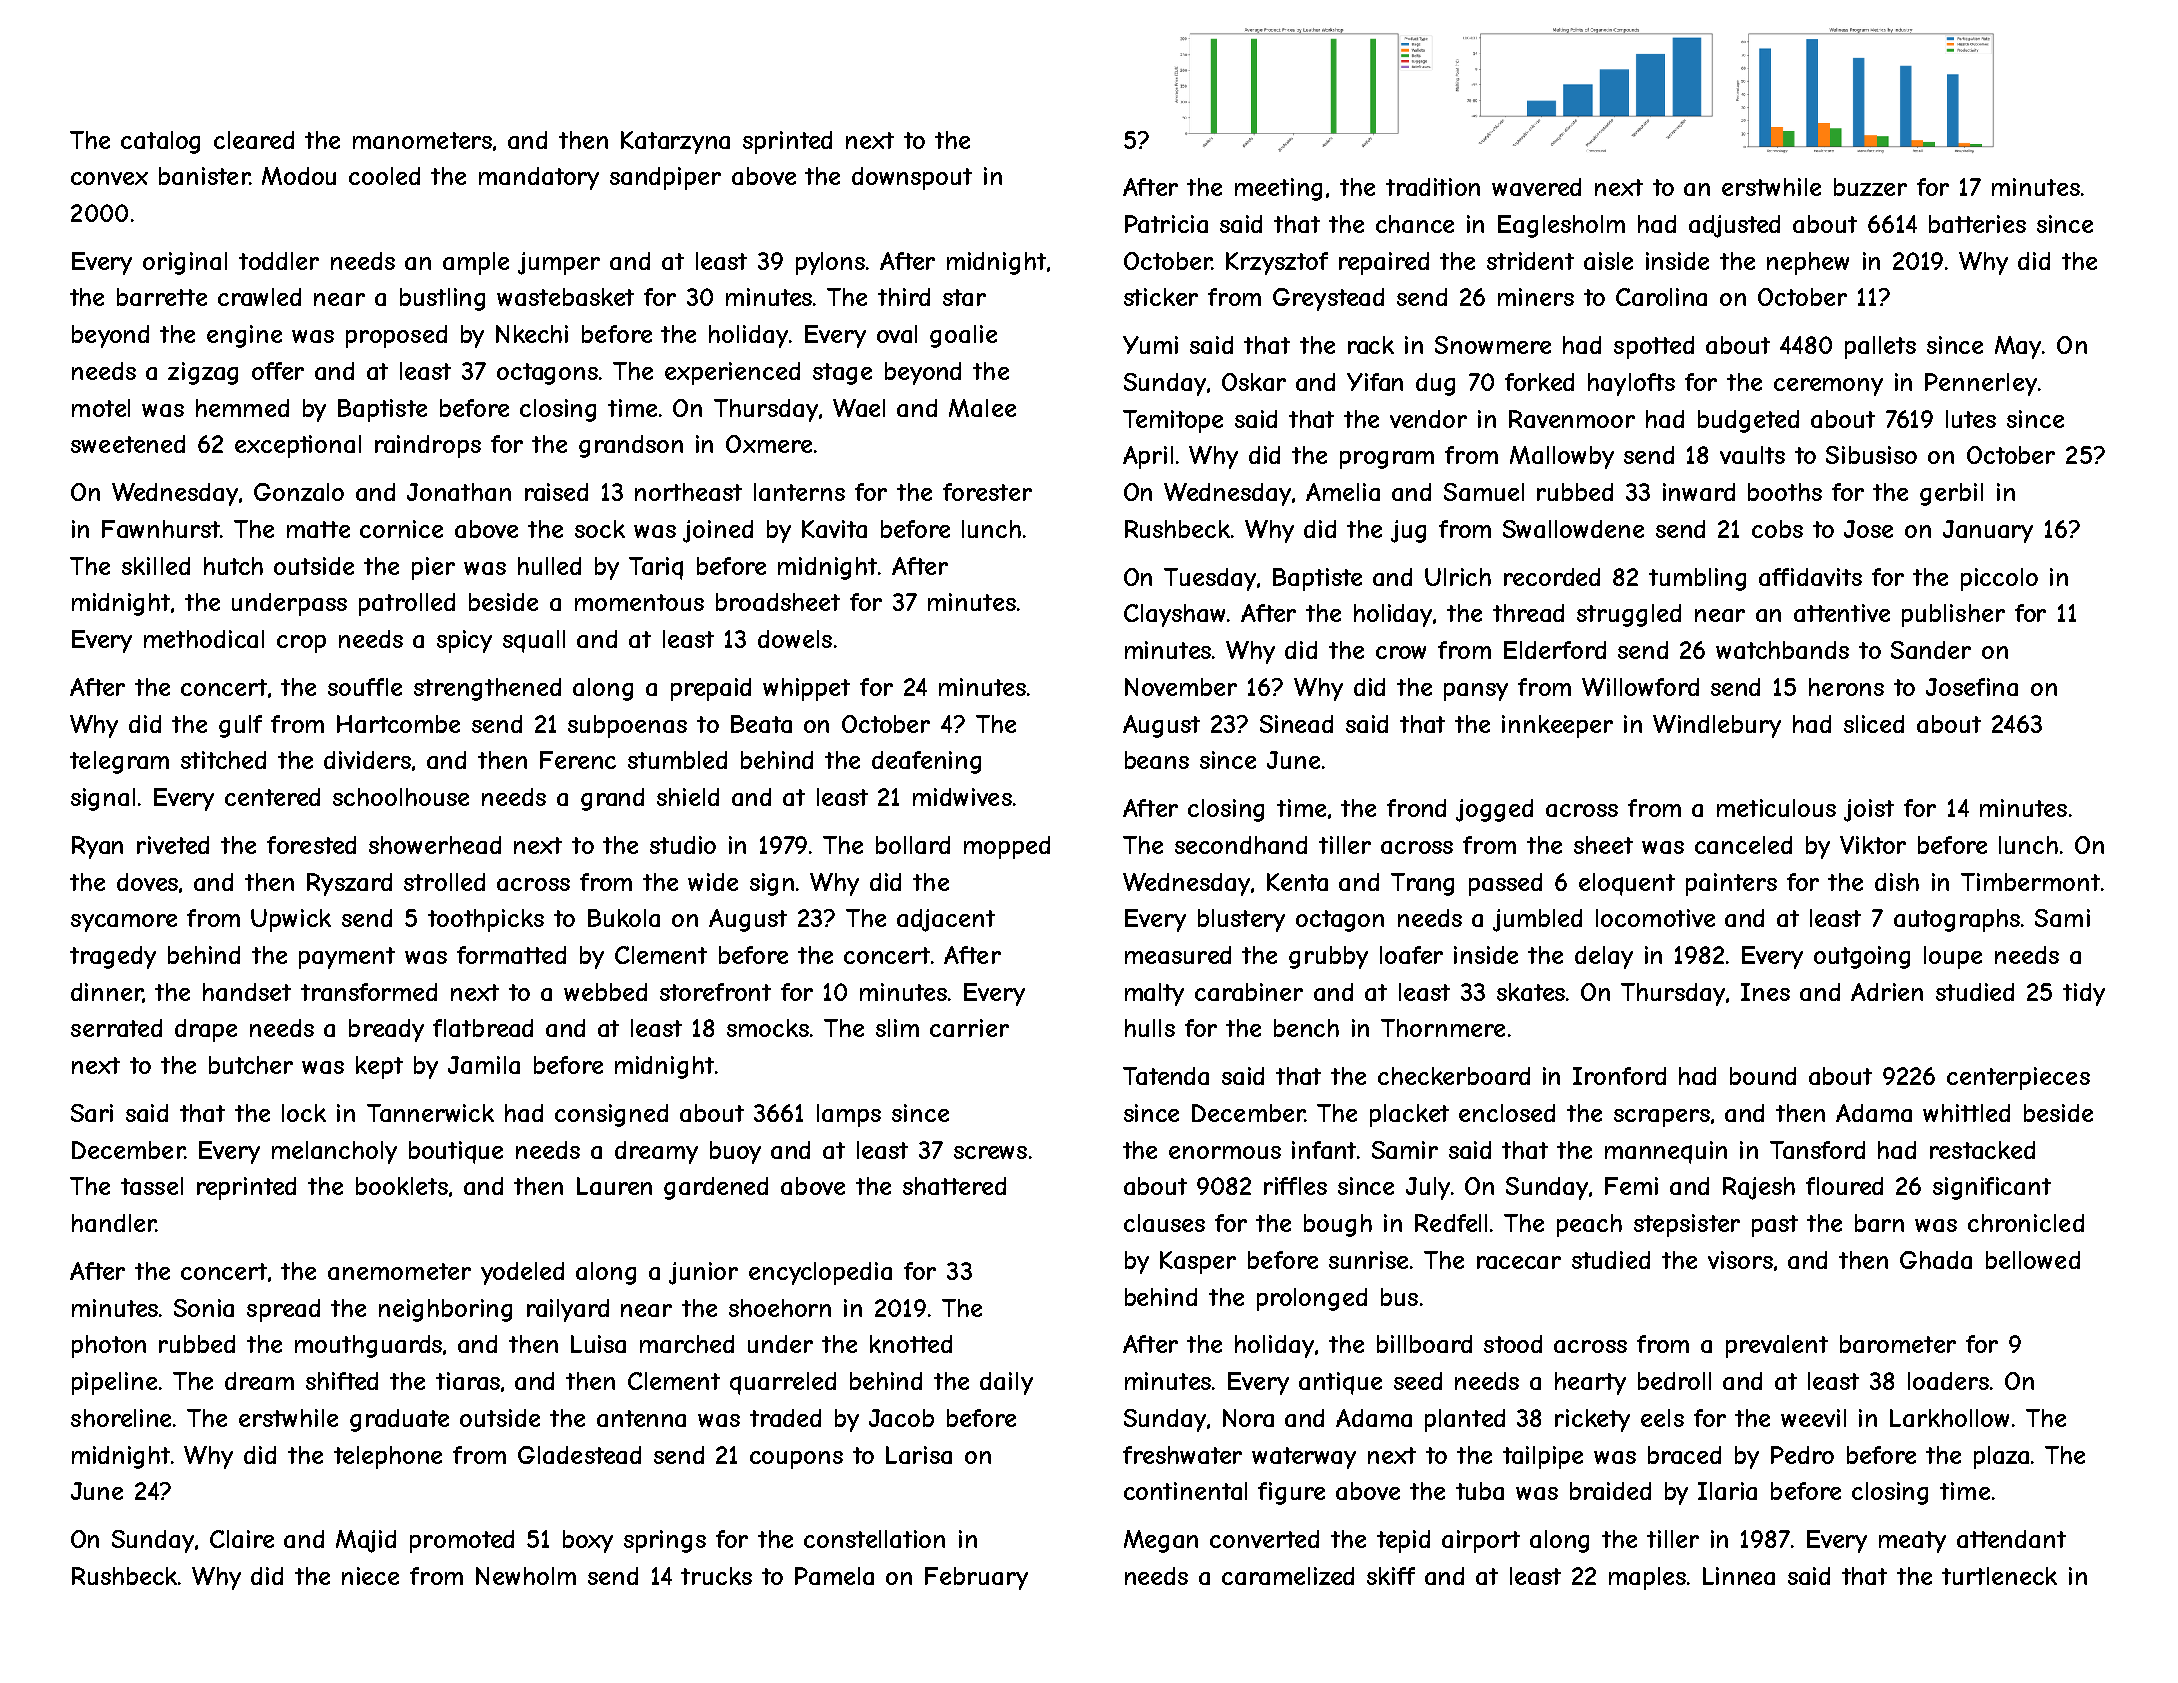 The image size is (2178, 1683). I want to click on innkeeper, so click(1557, 726).
